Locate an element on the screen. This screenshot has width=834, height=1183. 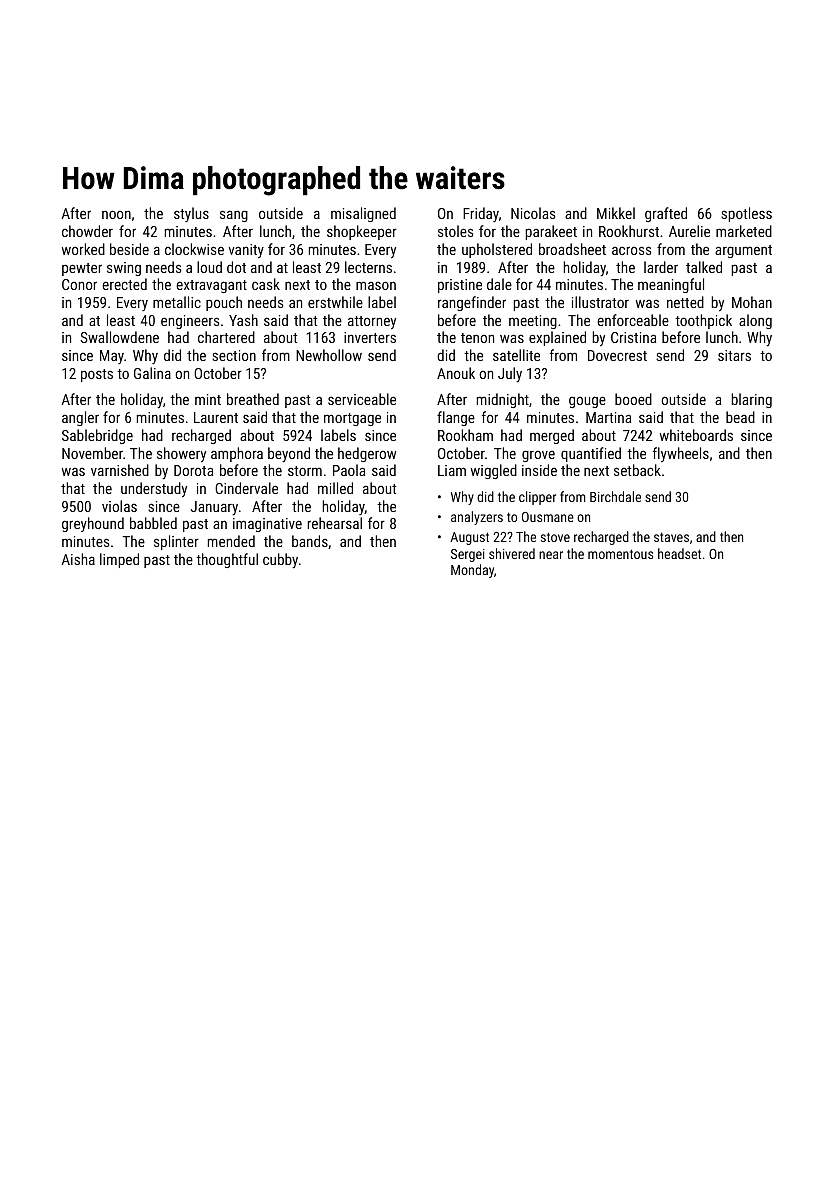
section is located at coordinates (234, 355).
